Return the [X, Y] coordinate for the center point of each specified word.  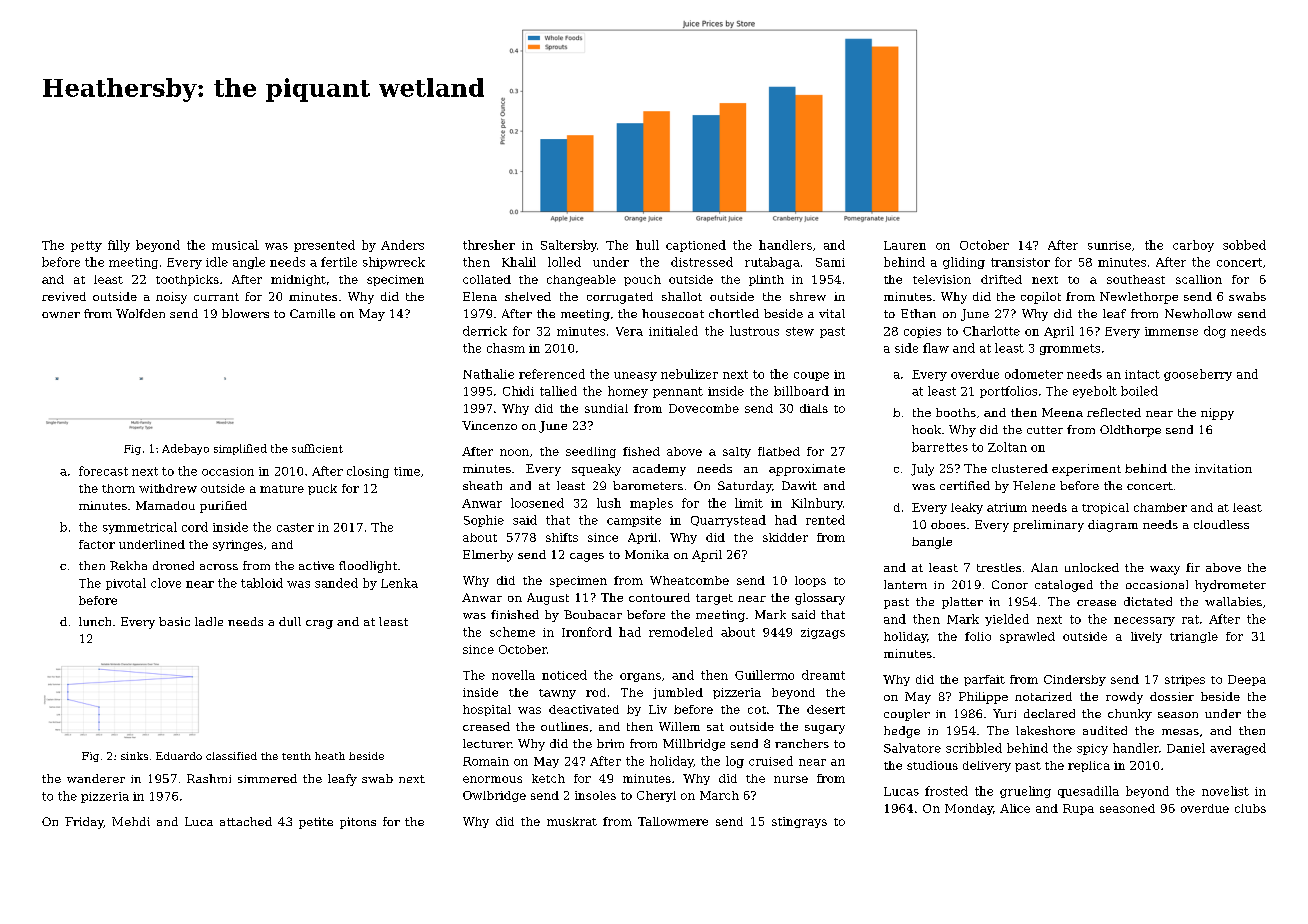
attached [246, 821]
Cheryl [656, 796]
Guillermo [764, 675]
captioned [696, 246]
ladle [209, 621]
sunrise [1109, 245]
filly [119, 246]
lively [1146, 637]
